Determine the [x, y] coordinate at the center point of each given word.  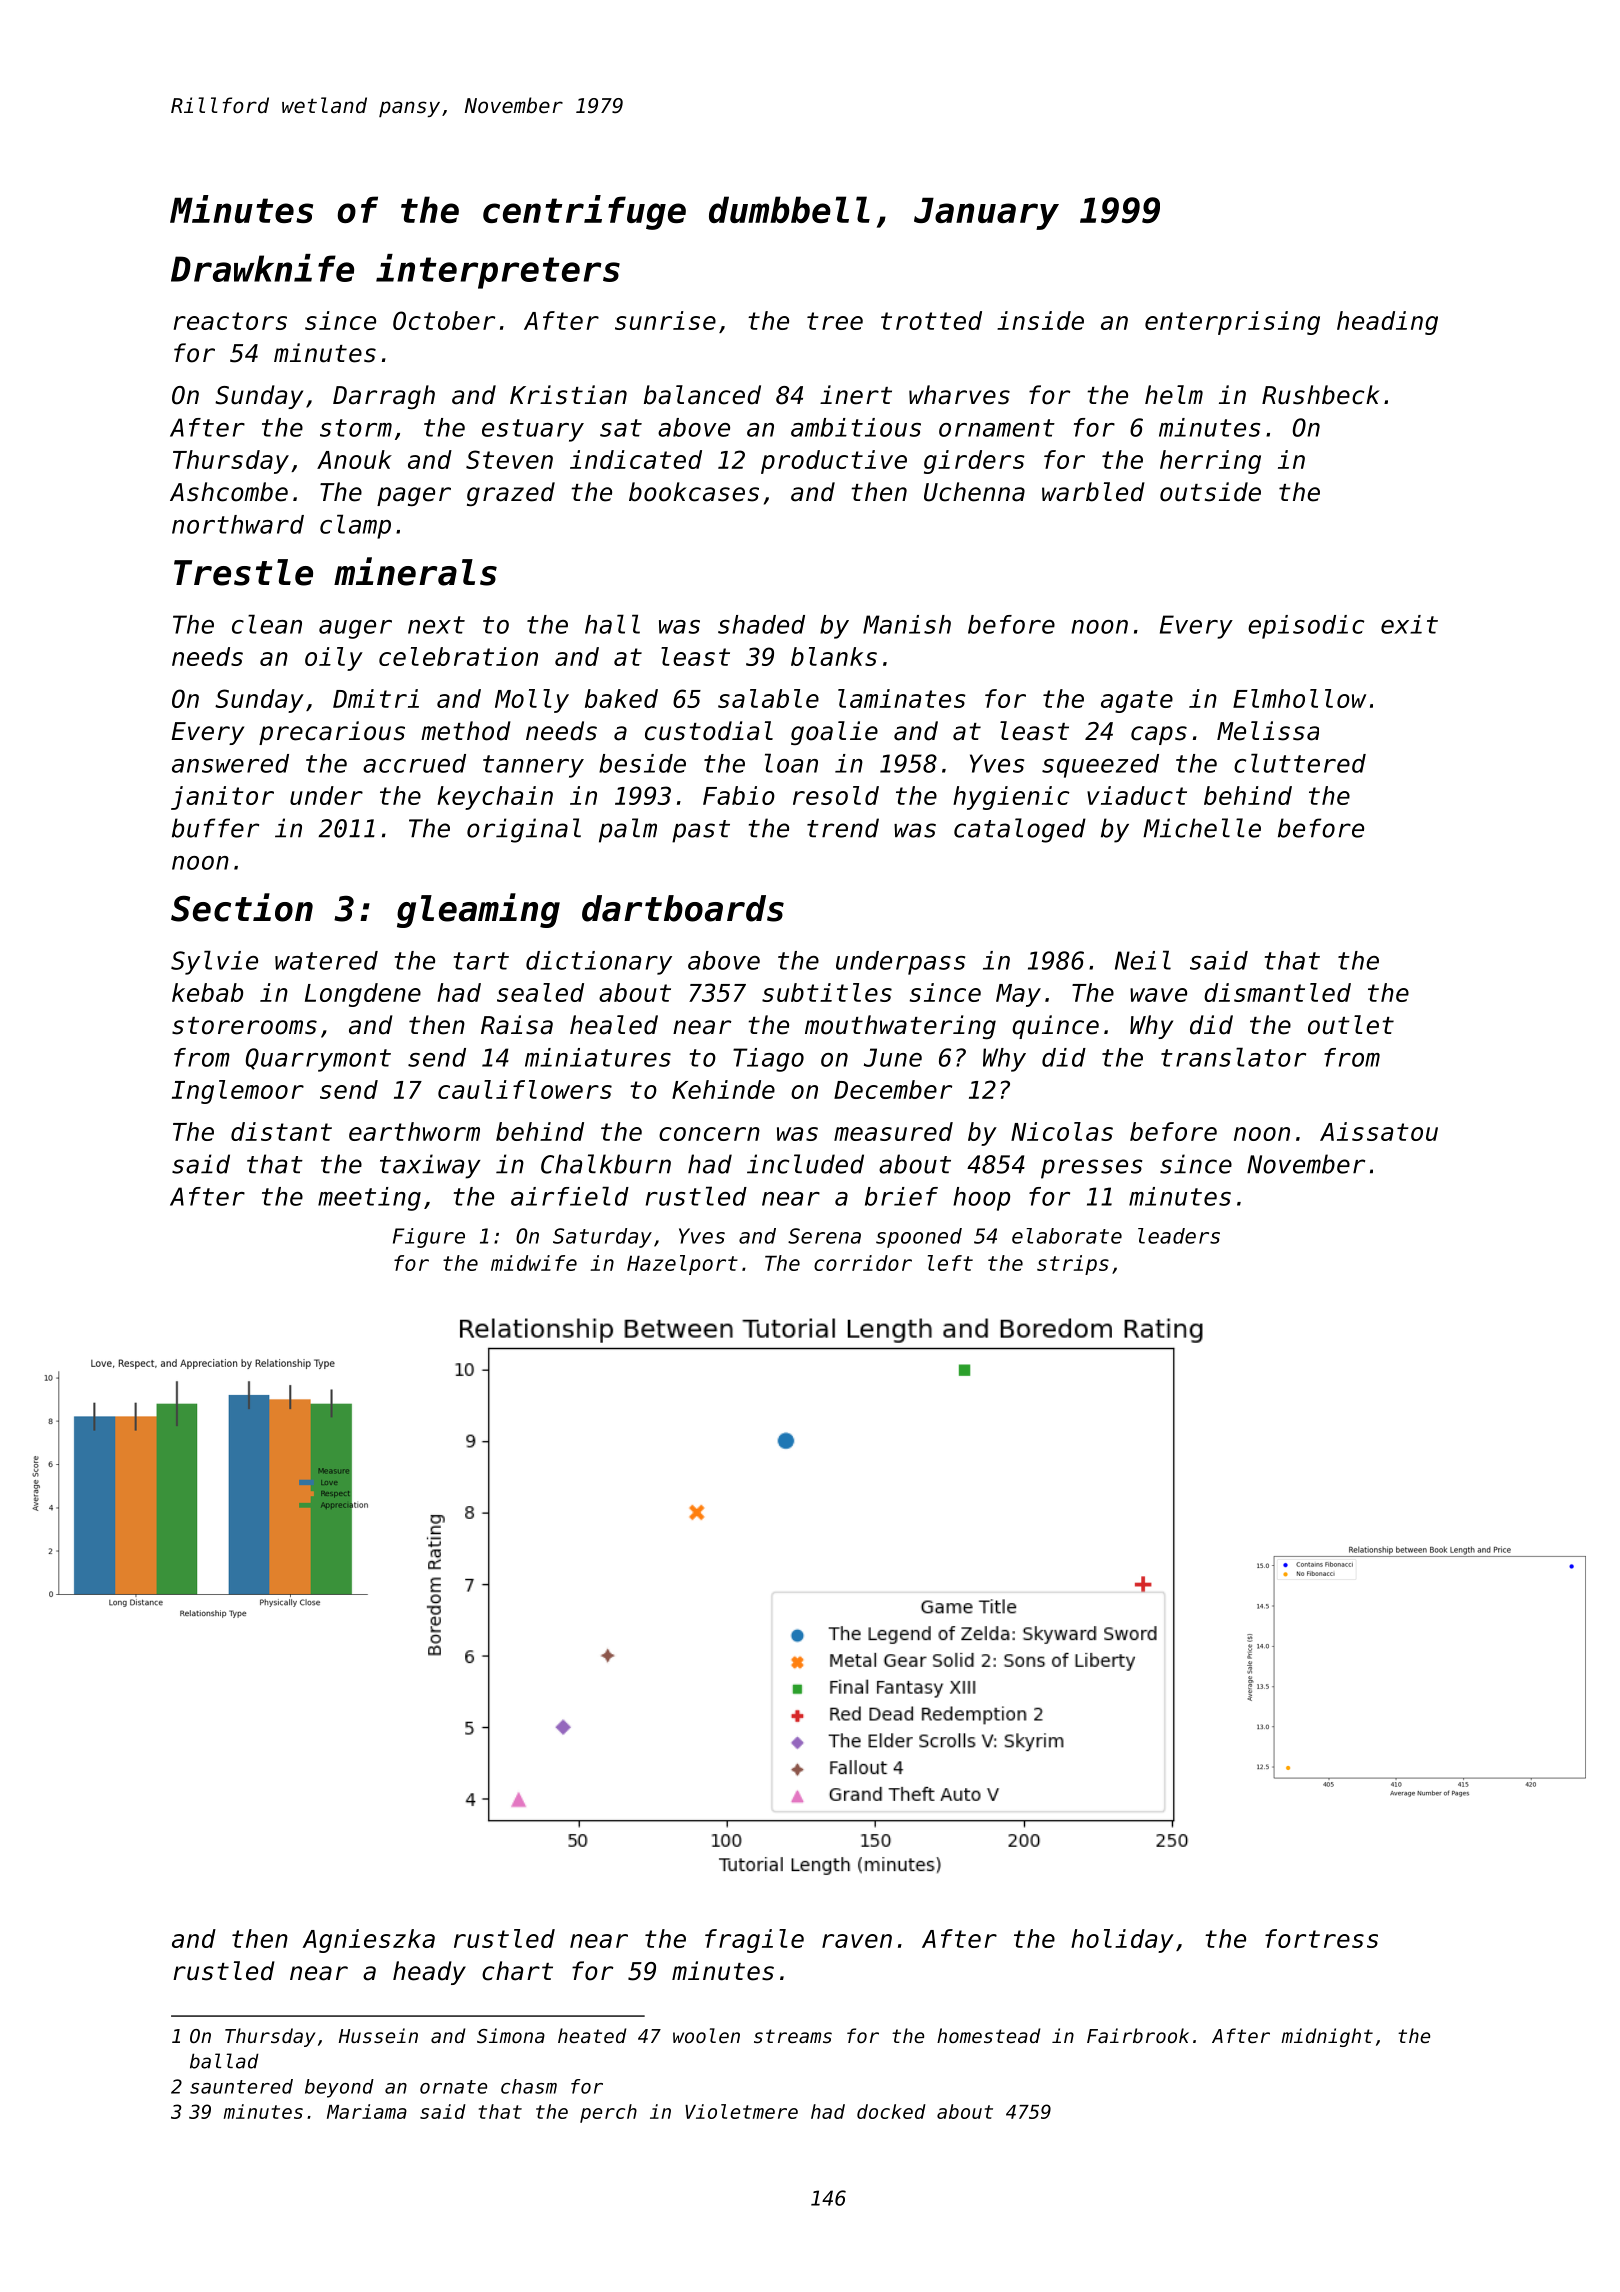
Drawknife [262, 268]
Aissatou [1379, 1131]
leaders [1179, 1236]
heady [429, 1973]
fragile [754, 1941]
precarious [332, 733]
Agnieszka [369, 1941]
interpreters [498, 271]
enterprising [1232, 323]
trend [843, 828]
